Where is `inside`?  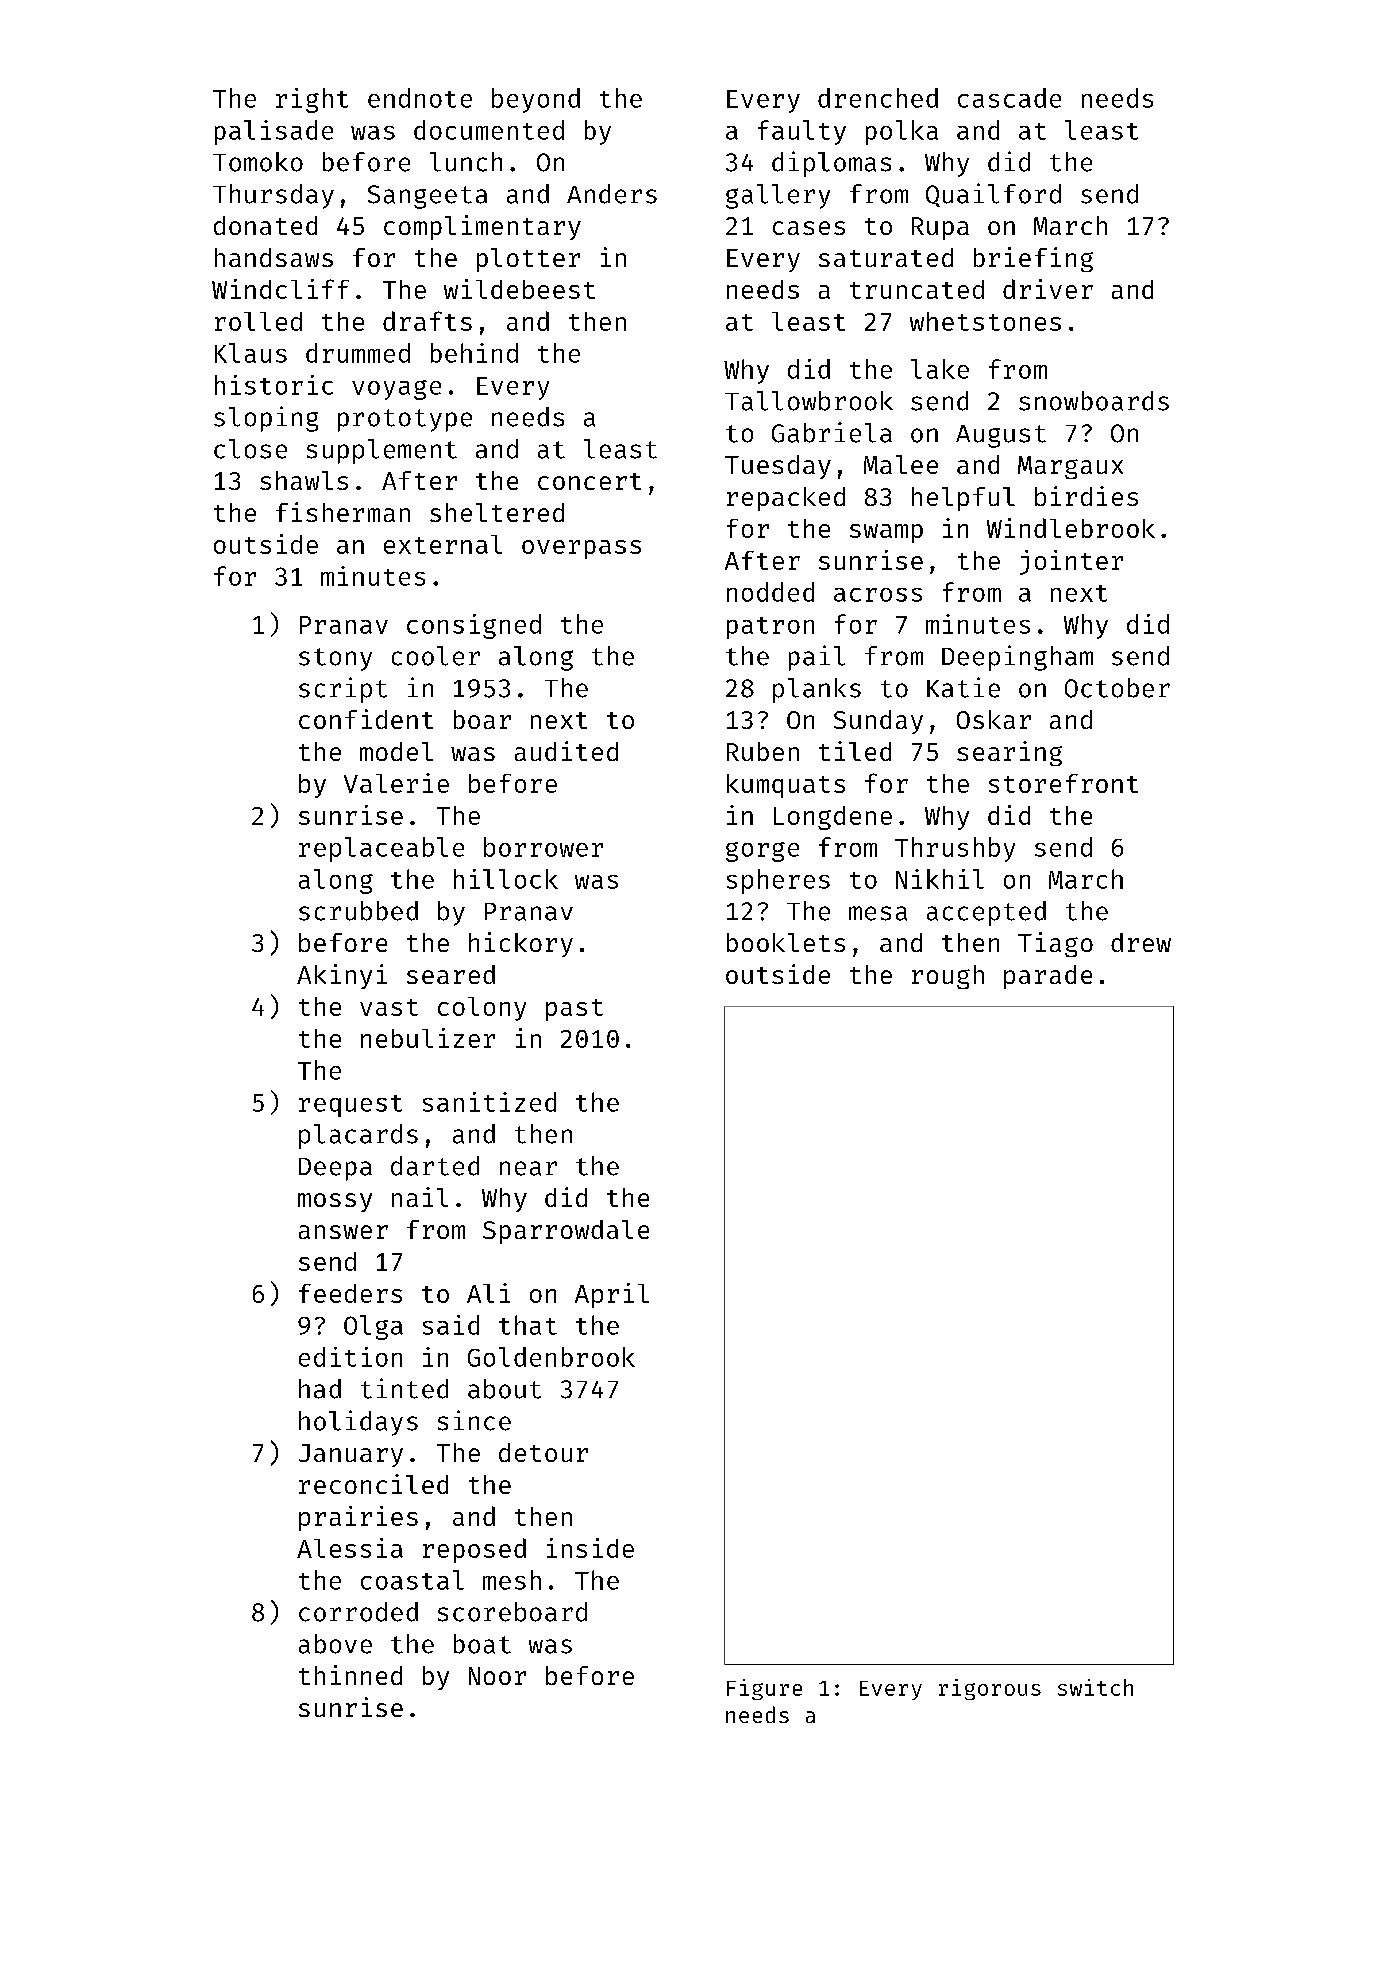
inside is located at coordinates (590, 1548).
